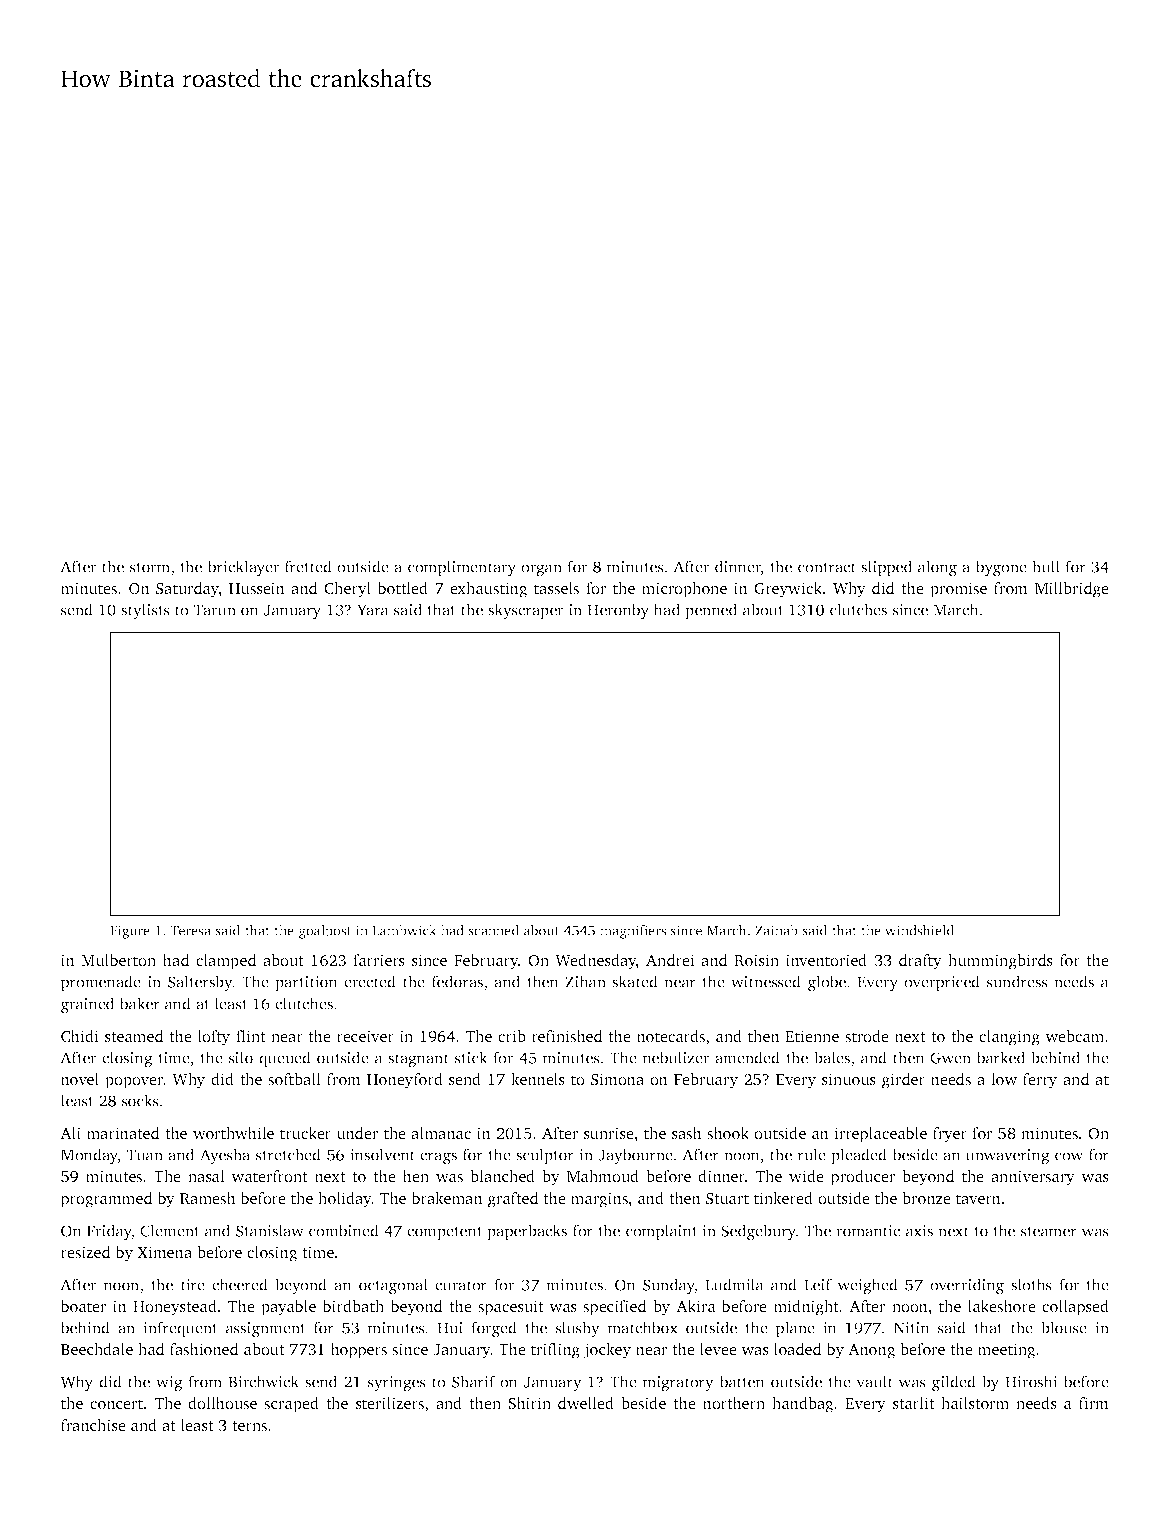  Describe the element at coordinates (541, 570) in the screenshot. I see `organ` at that location.
